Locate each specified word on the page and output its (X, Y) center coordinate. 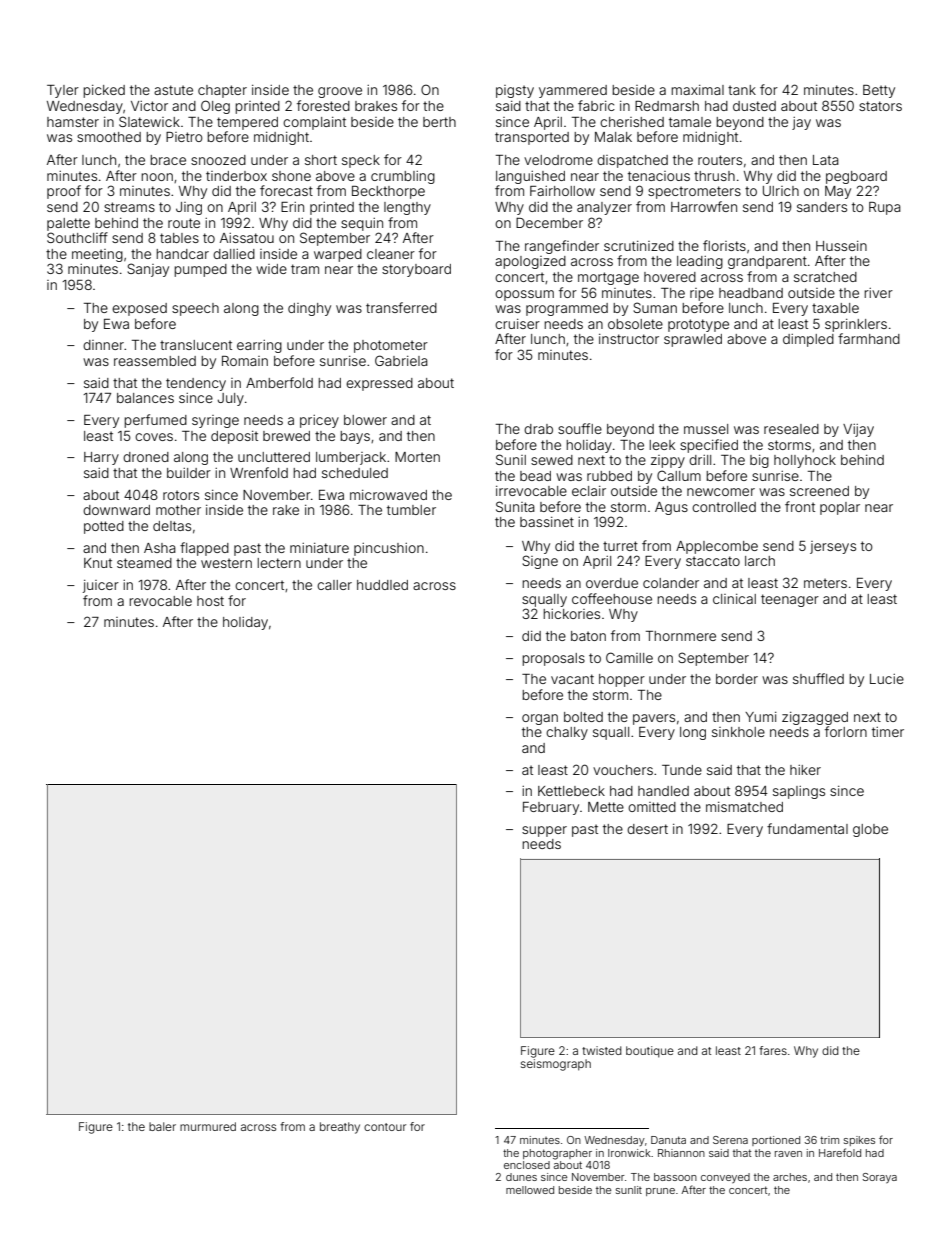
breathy (340, 1128)
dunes (521, 1177)
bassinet (547, 522)
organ (540, 719)
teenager (790, 600)
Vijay (858, 430)
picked (104, 91)
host (210, 601)
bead (535, 476)
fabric (596, 105)
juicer (101, 586)
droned (146, 457)
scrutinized (639, 246)
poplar (840, 508)
